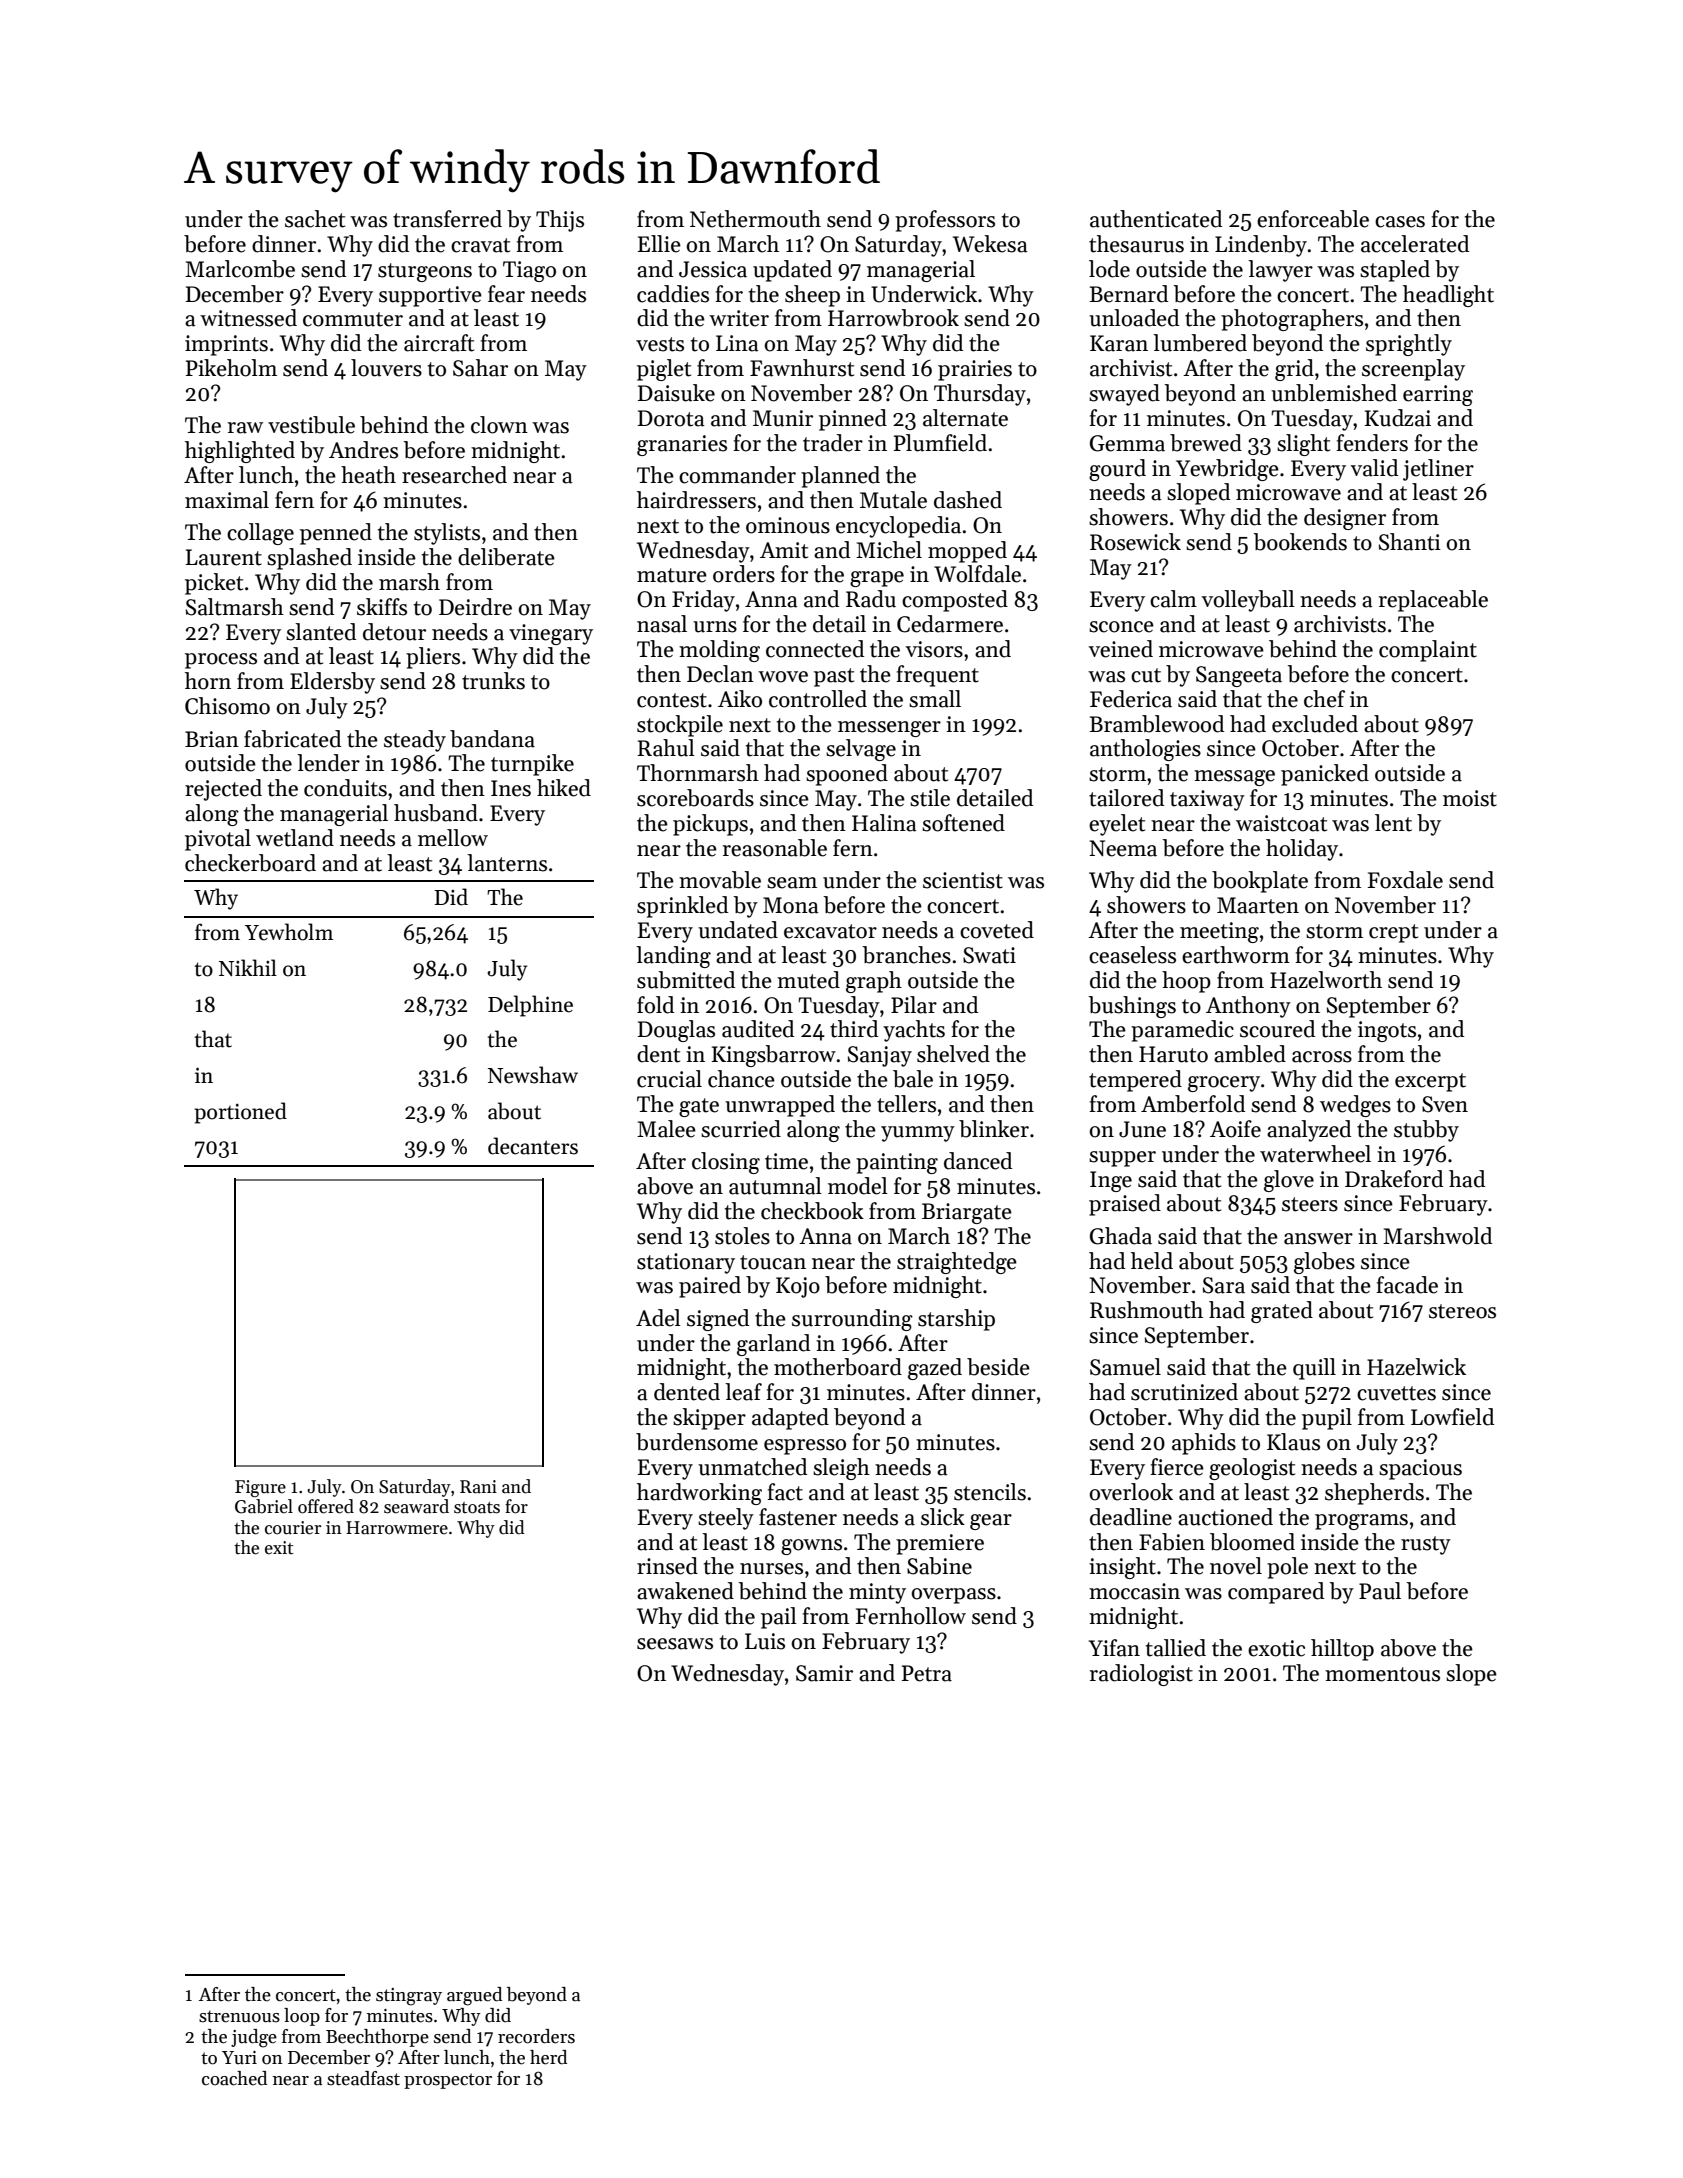  What do you see at coordinates (955, 601) in the document?
I see `composted` at bounding box center [955, 601].
